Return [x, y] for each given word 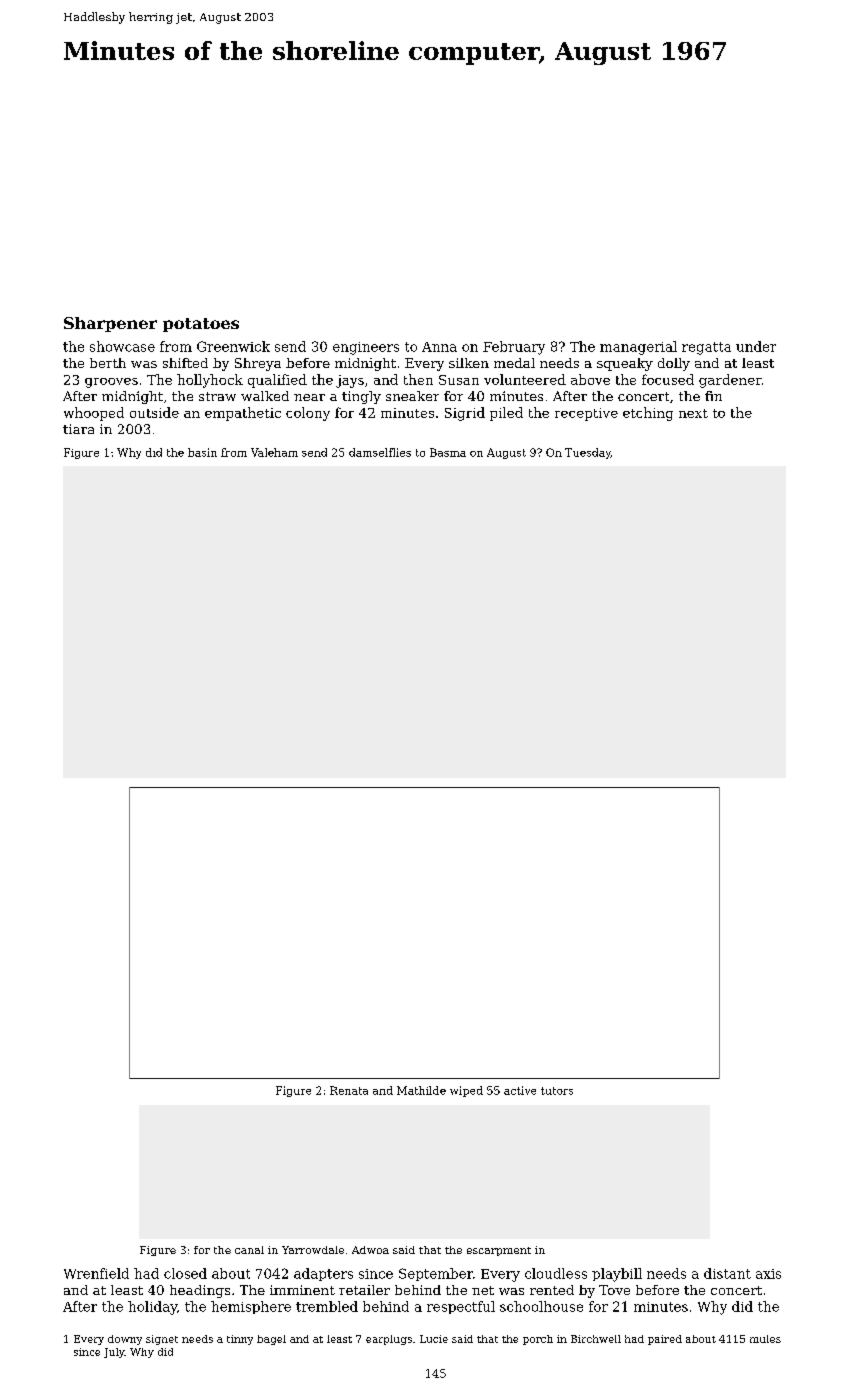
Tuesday [588, 453]
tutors [557, 1091]
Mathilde [421, 1090]
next [693, 413]
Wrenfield [96, 1273]
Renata [349, 1090]
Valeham [274, 452]
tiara [78, 429]
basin [202, 452]
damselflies [380, 452]
